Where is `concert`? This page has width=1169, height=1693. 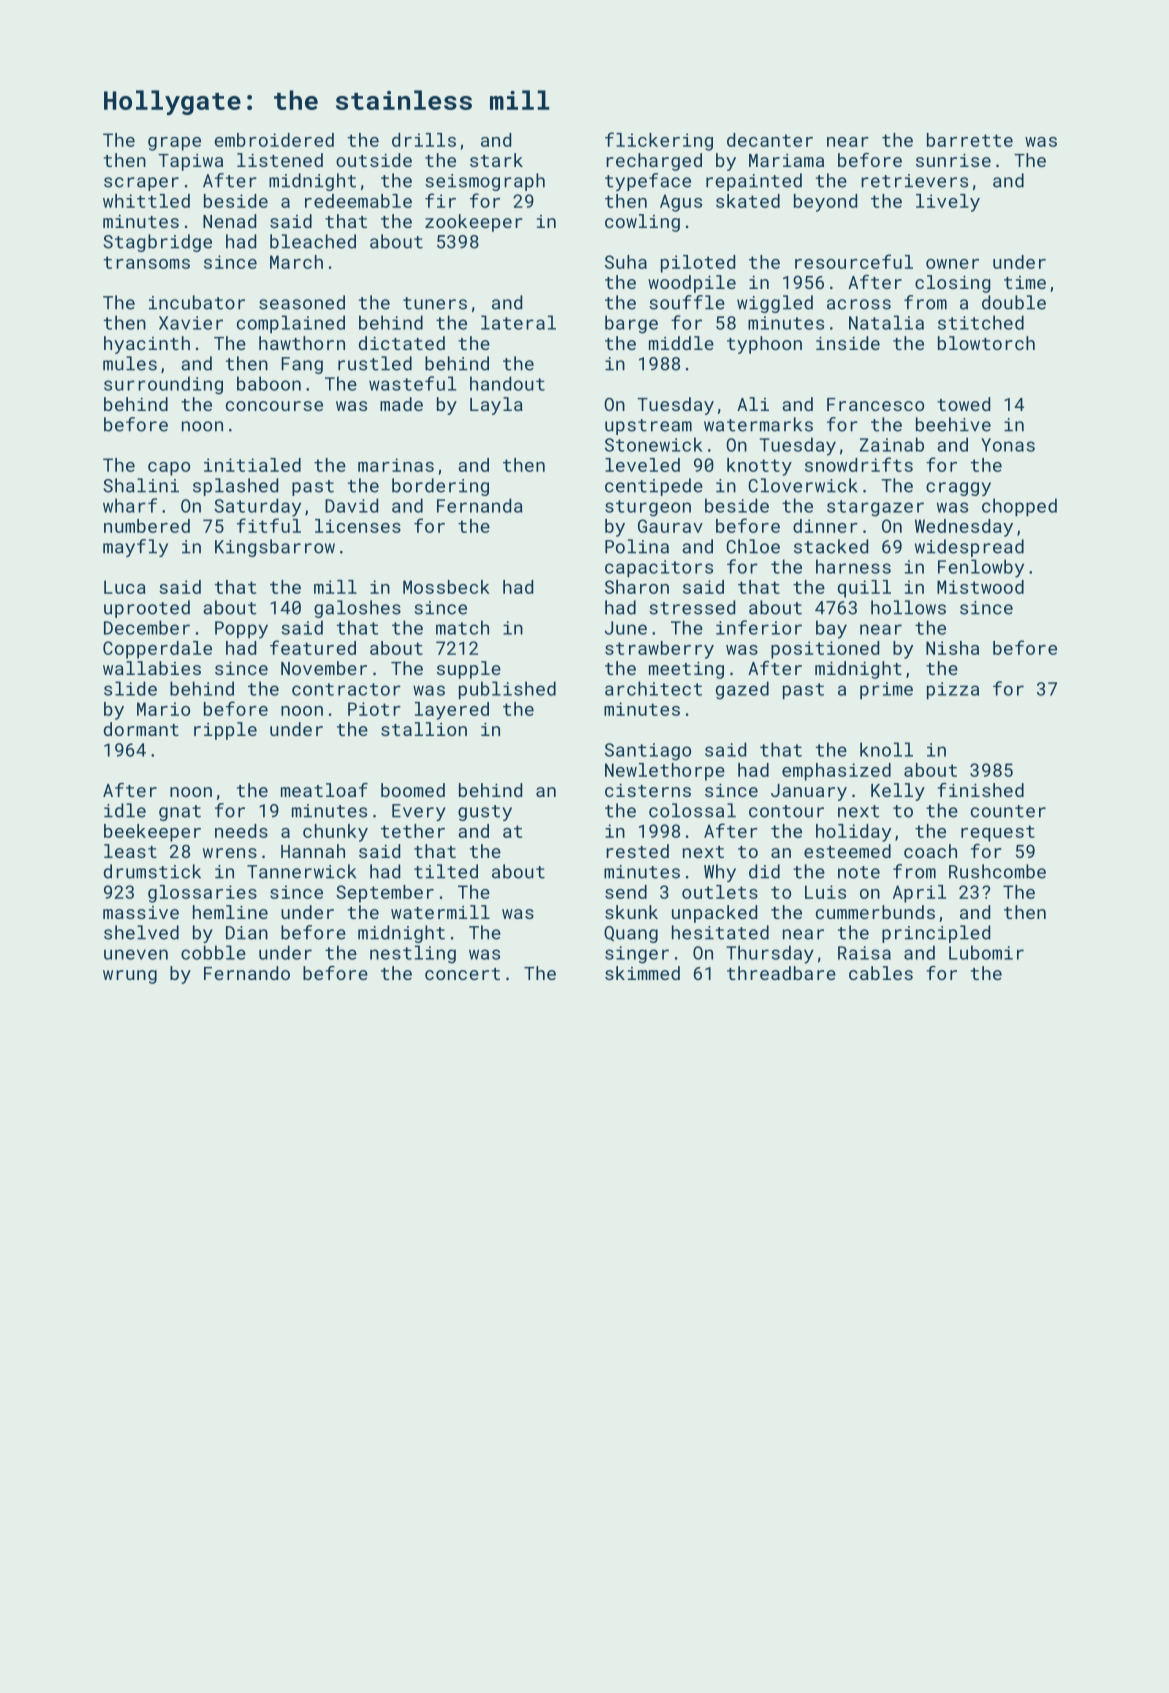 concert is located at coordinates (462, 974).
